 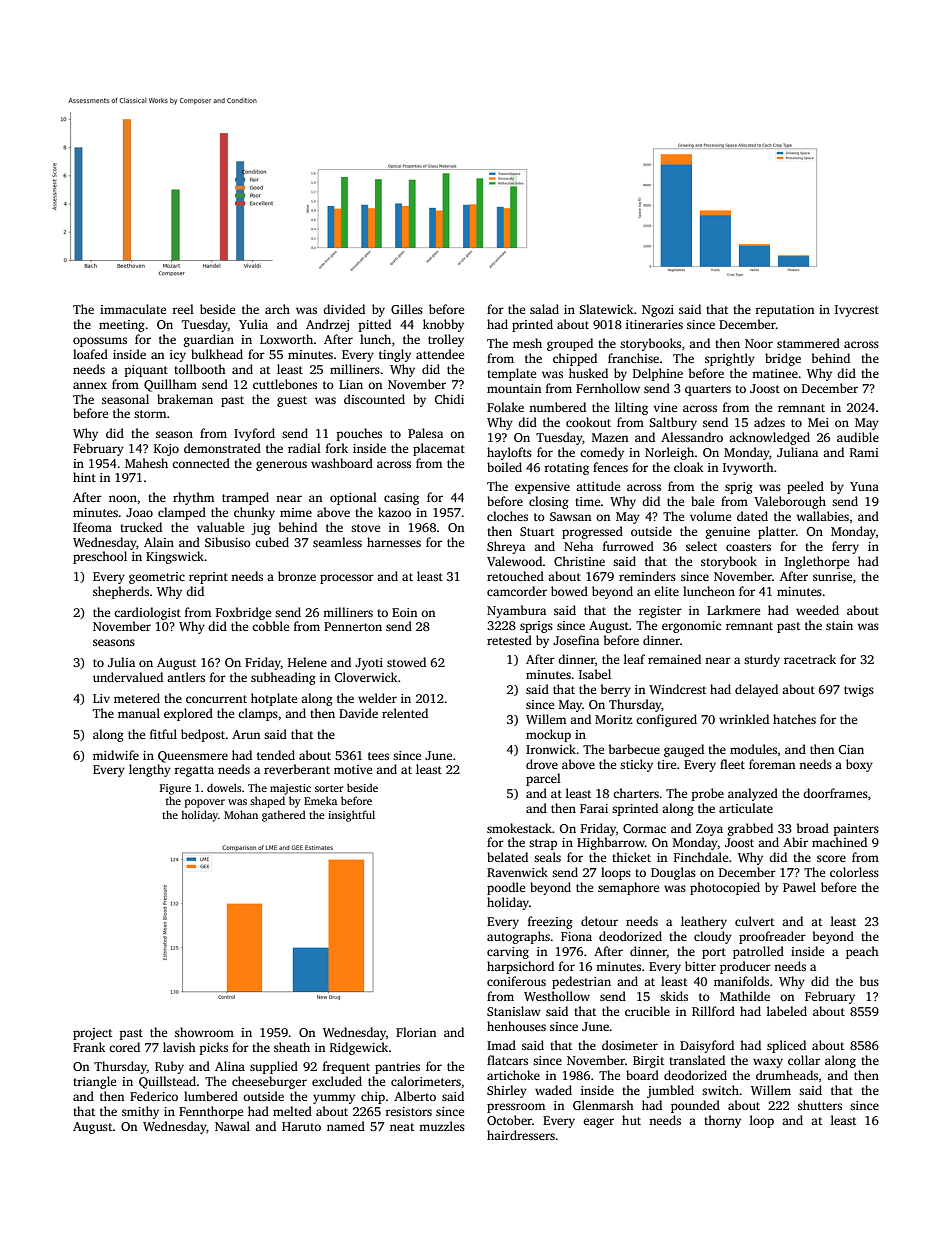 I want to click on Sawsan, so click(x=570, y=516).
